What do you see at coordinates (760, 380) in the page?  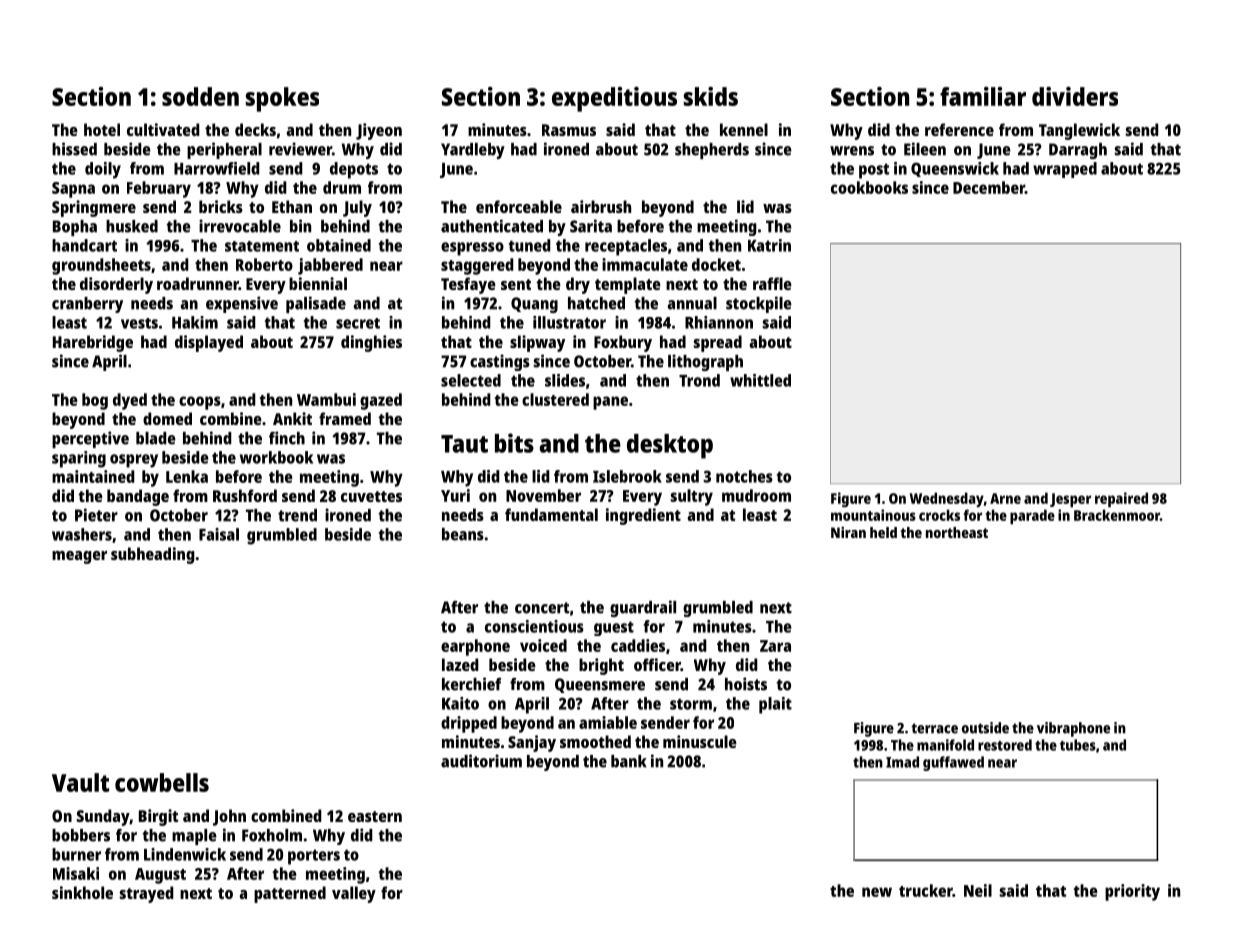 I see `whittled` at bounding box center [760, 380].
